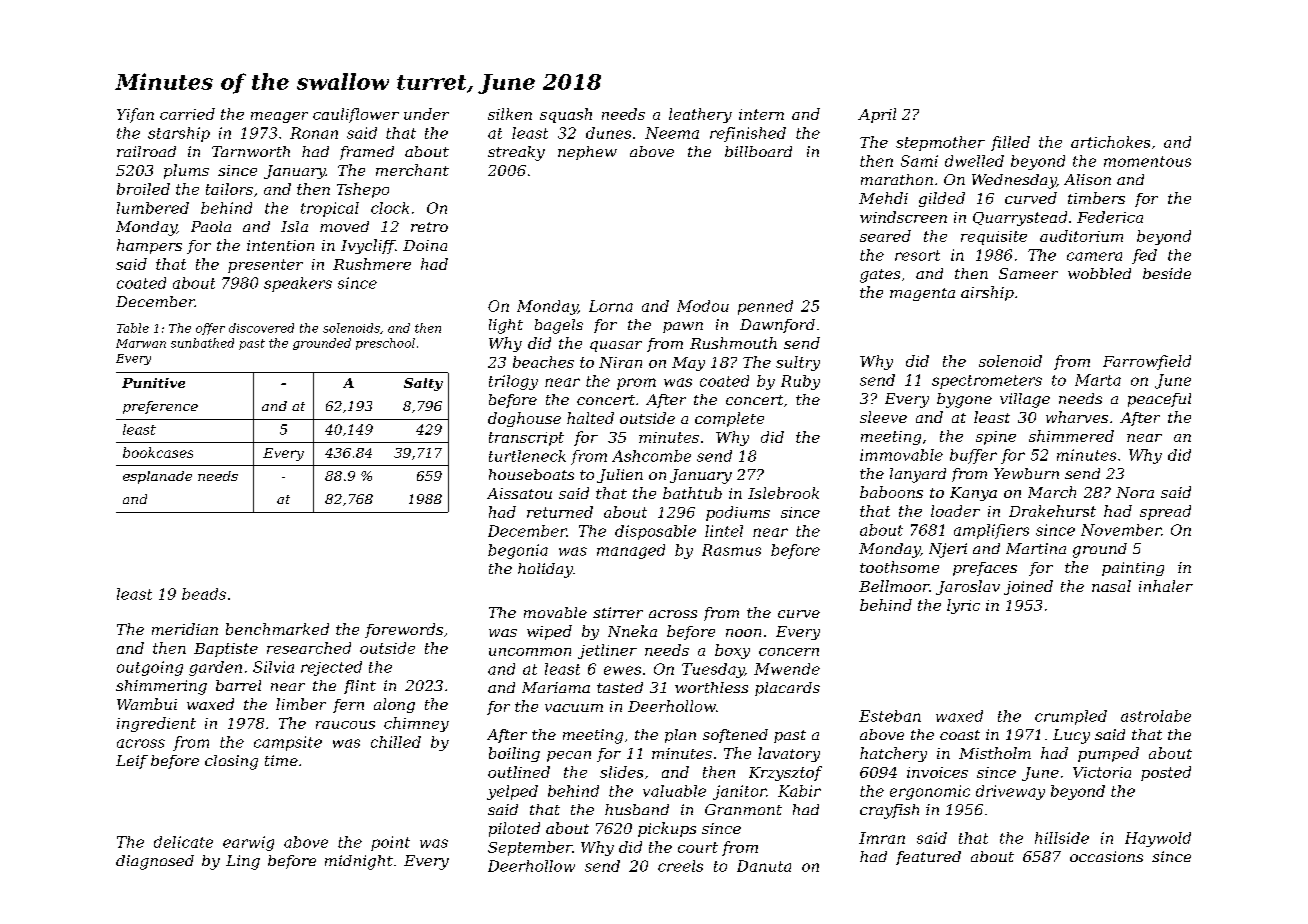 The image size is (1308, 924). What do you see at coordinates (1094, 256) in the document?
I see `camera` at bounding box center [1094, 256].
